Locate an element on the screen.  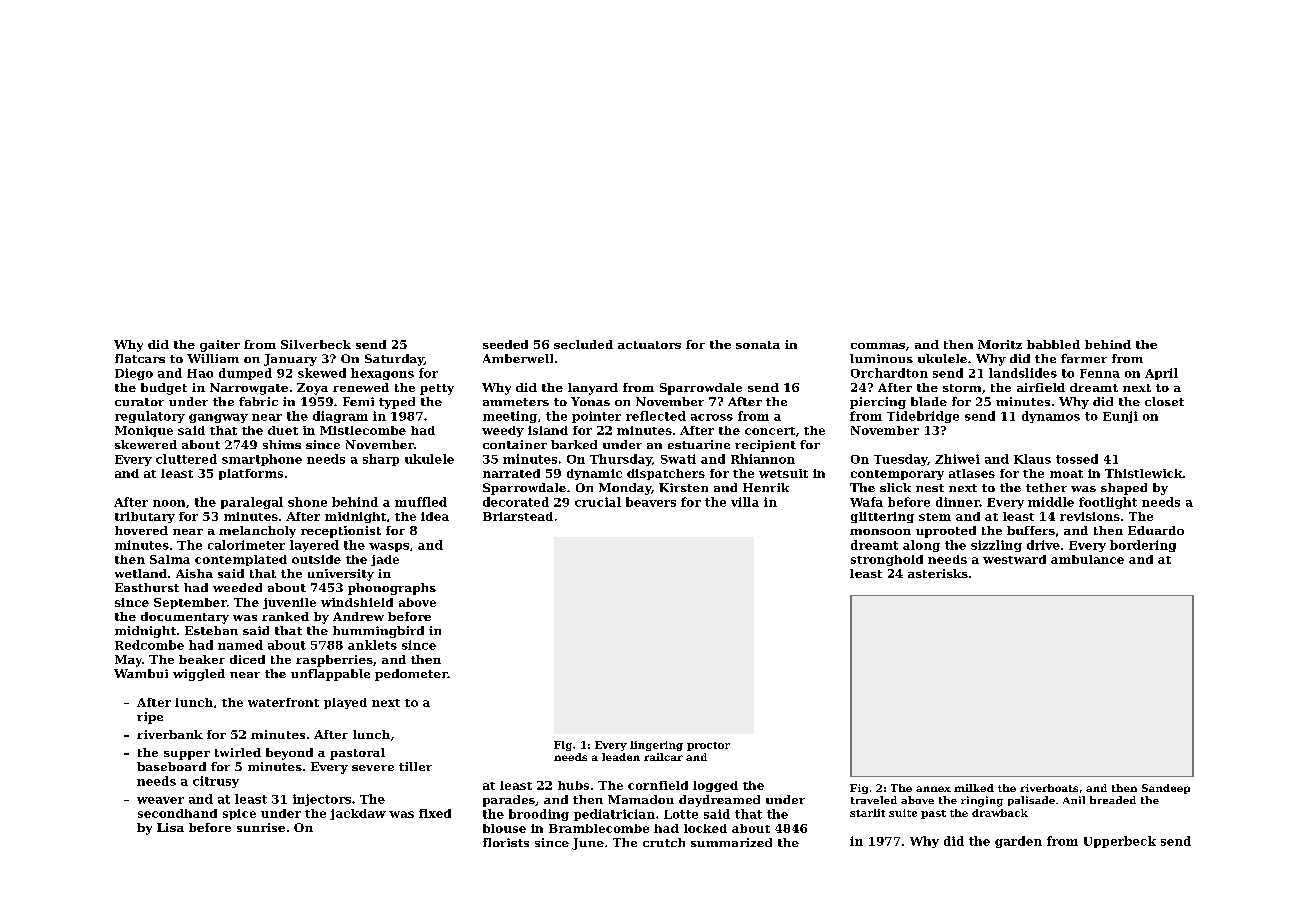
brooding is located at coordinates (539, 815).
